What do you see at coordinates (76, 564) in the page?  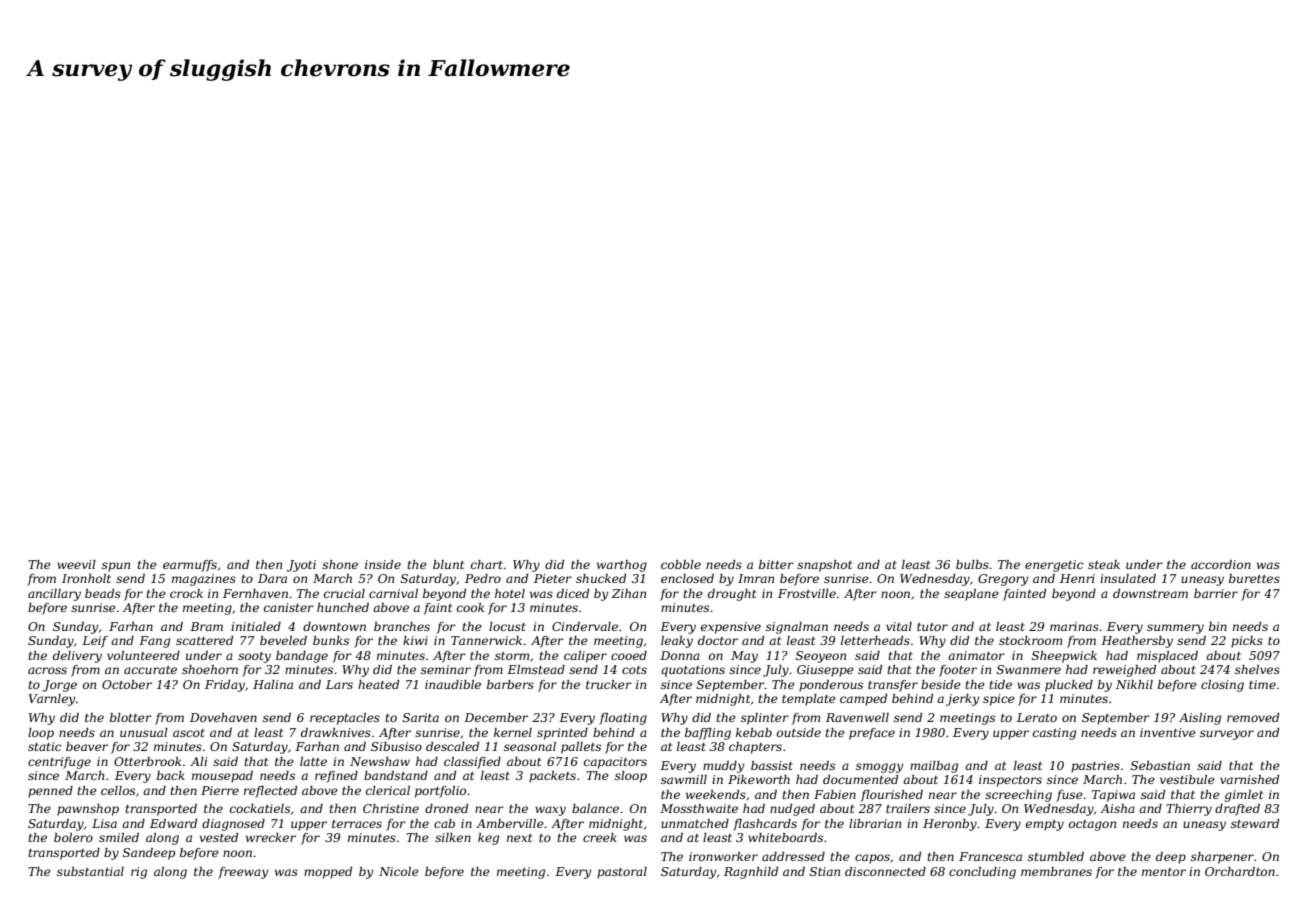 I see `weevil` at bounding box center [76, 564].
